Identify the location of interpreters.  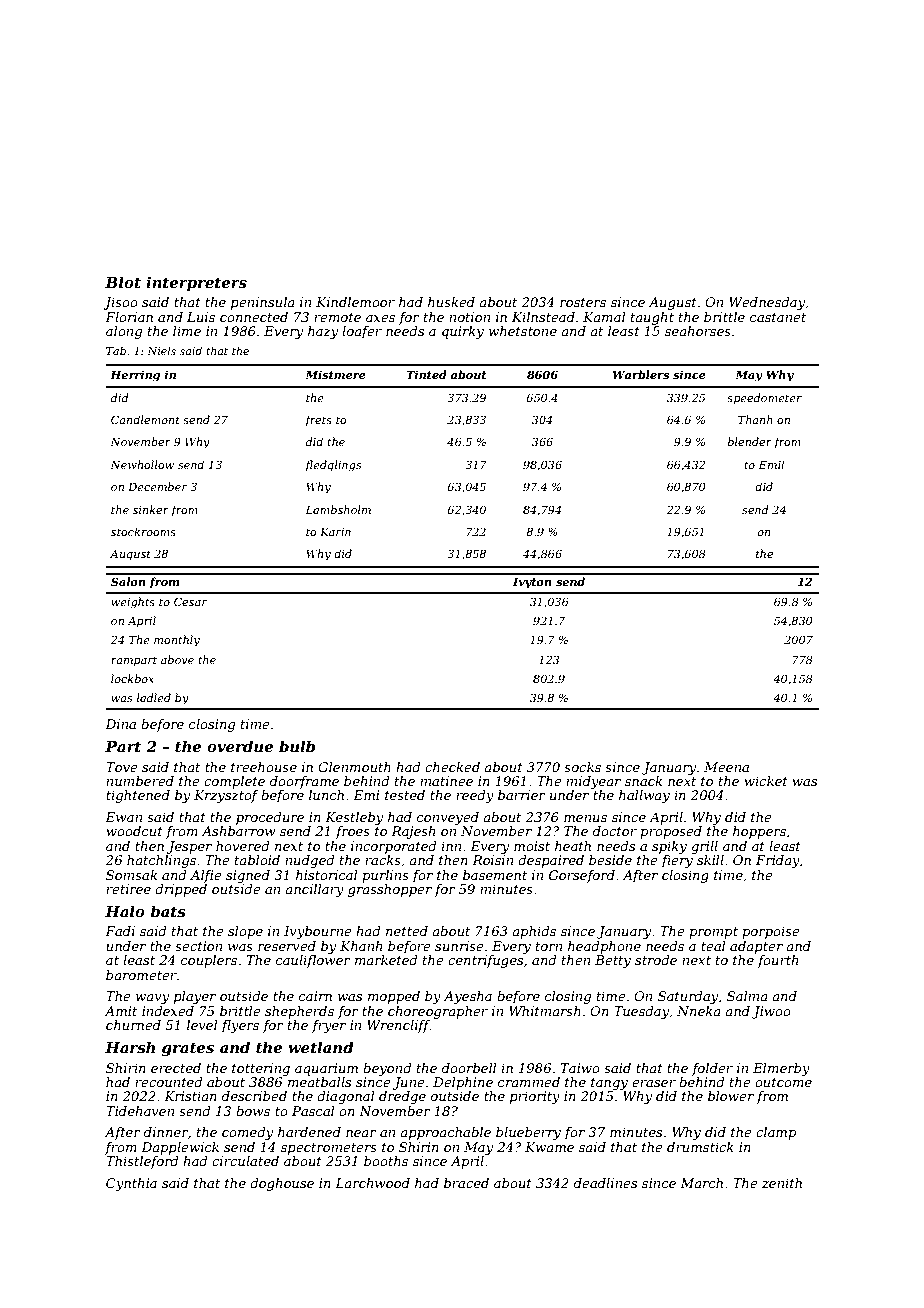
(196, 284).
